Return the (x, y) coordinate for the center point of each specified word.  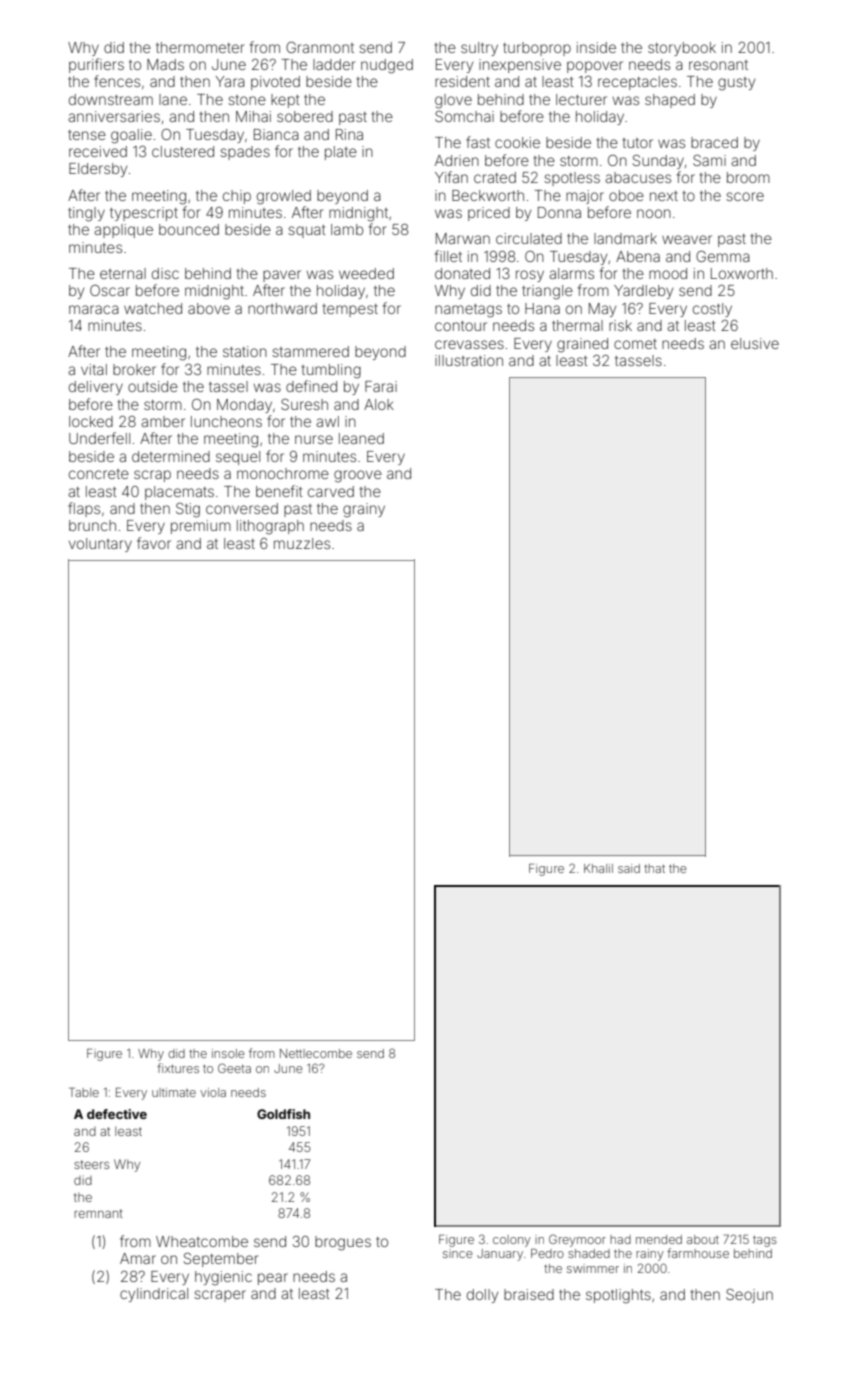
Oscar (110, 290)
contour (461, 326)
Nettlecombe (316, 1053)
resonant (718, 65)
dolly (482, 1296)
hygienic (223, 1278)
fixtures (178, 1068)
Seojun (749, 1296)
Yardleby (643, 292)
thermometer (200, 47)
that (654, 868)
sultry (479, 49)
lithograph (270, 527)
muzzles (302, 543)
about (703, 1239)
